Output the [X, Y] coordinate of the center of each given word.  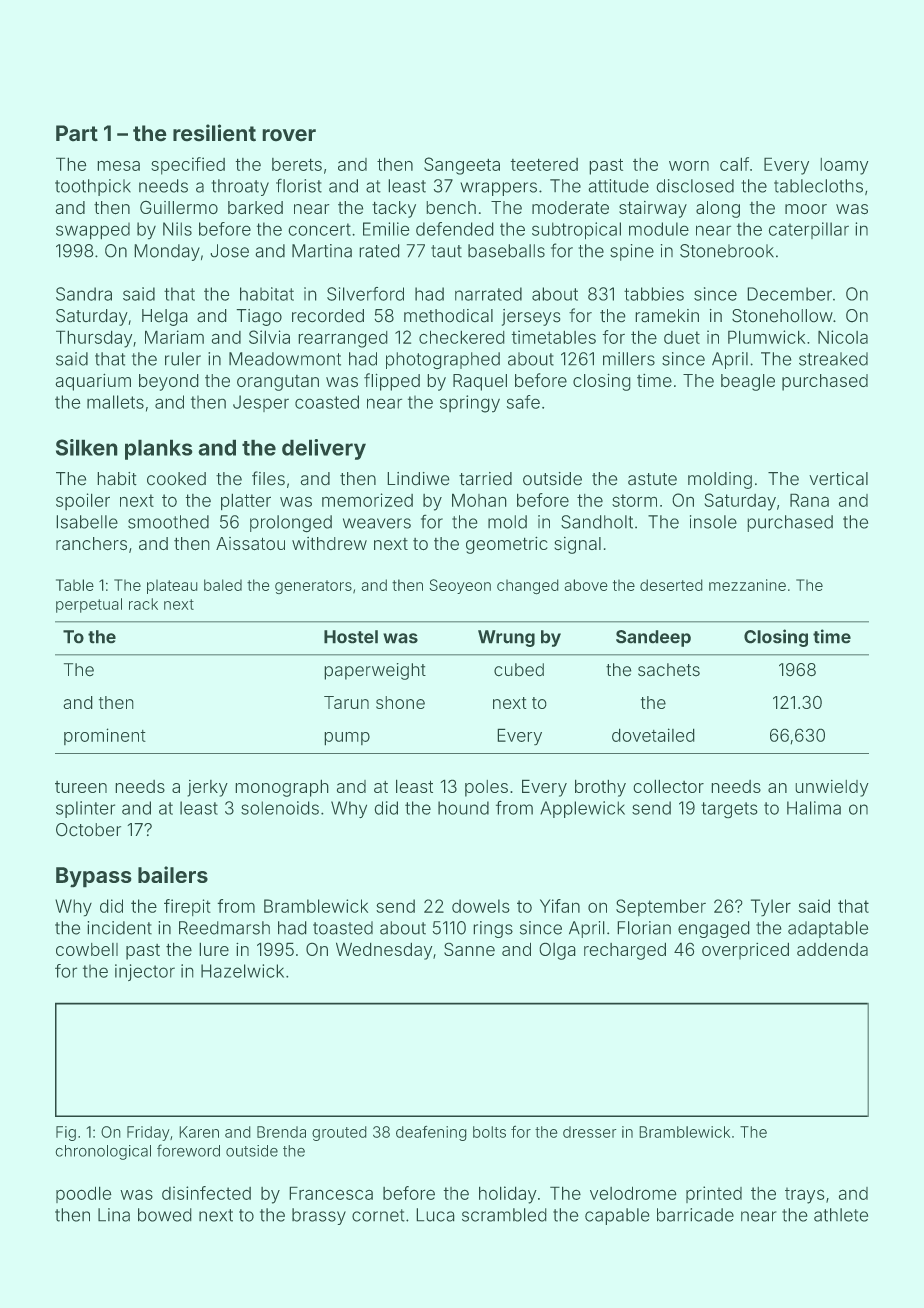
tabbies [654, 294]
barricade [695, 1215]
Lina [114, 1215]
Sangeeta [462, 166]
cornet [378, 1215]
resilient [214, 133]
